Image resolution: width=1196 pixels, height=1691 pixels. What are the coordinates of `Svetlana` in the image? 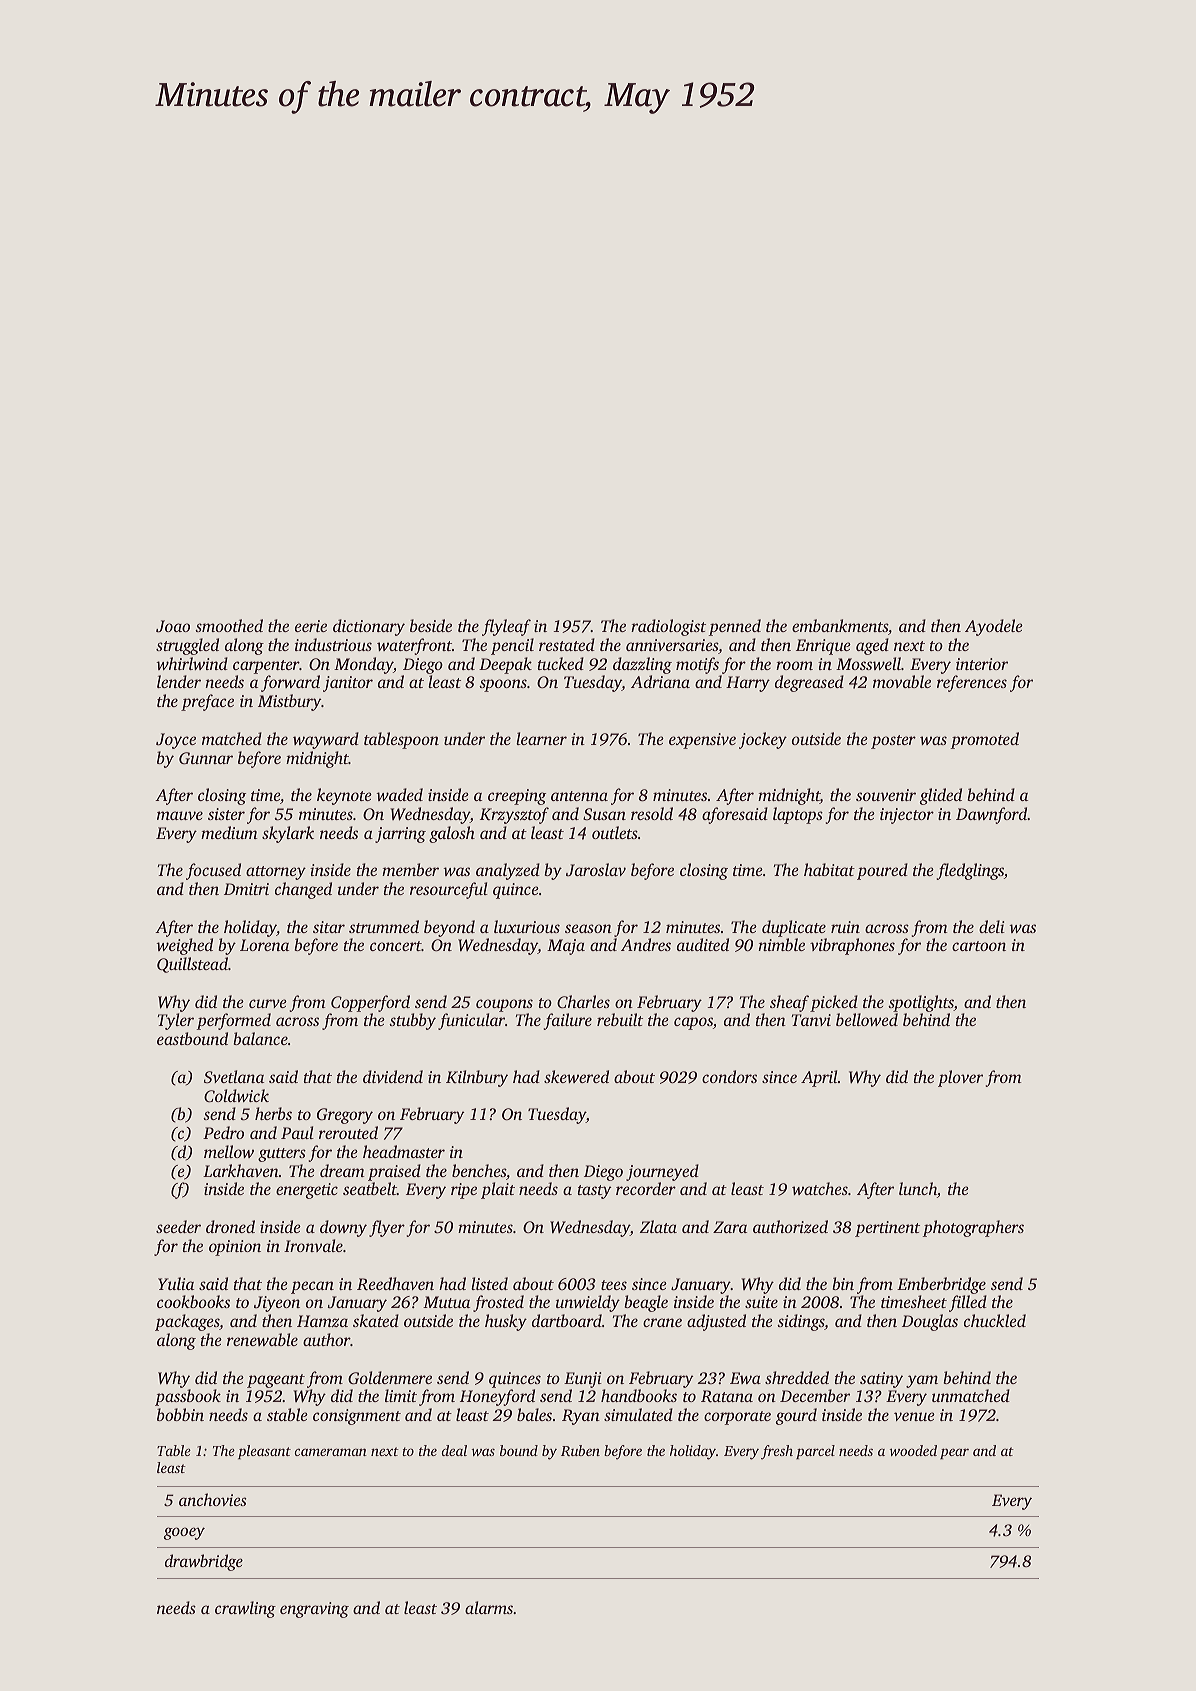 It's located at (234, 1076).
